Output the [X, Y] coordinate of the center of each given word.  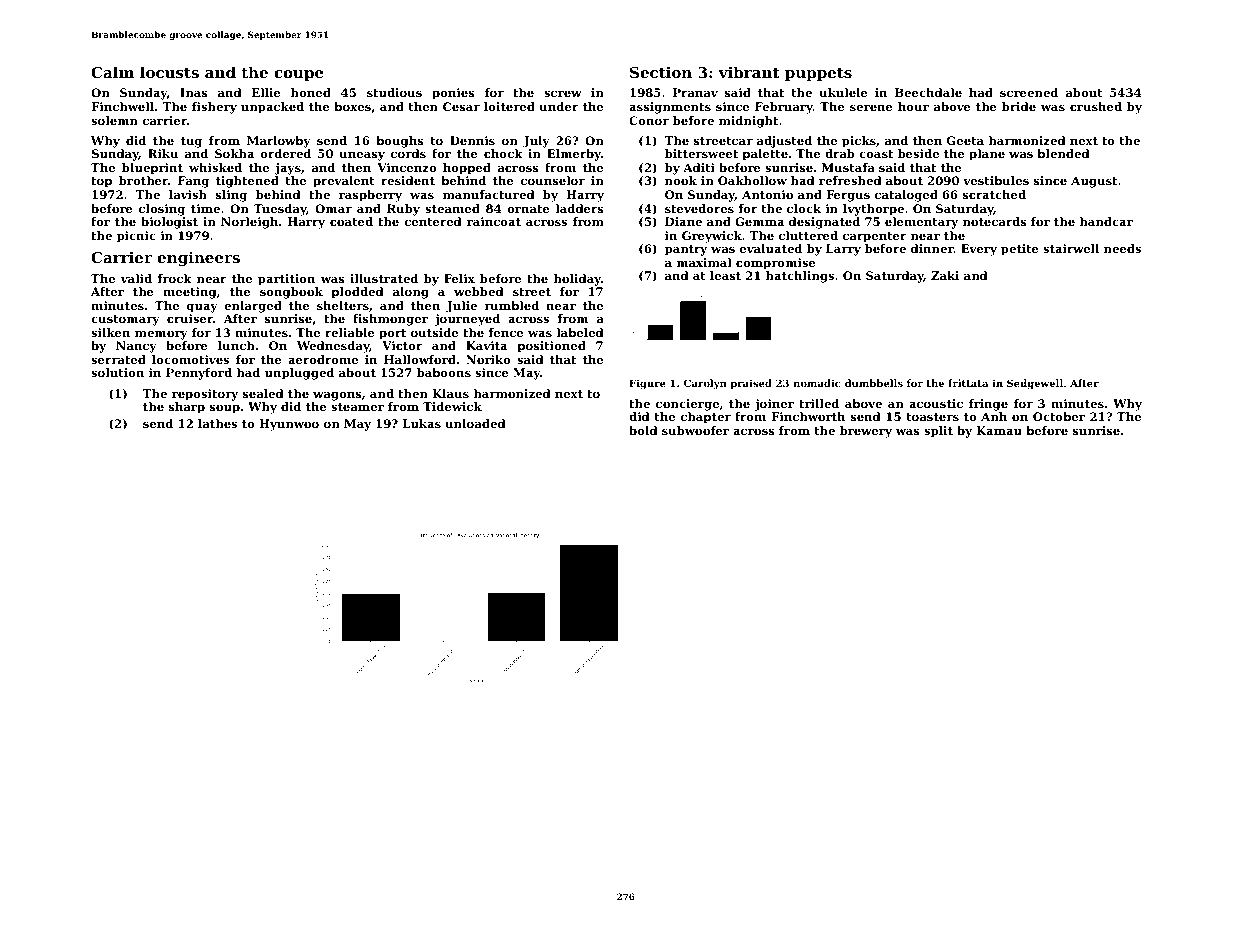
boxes [352, 106]
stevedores [699, 208]
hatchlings [800, 277]
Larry [843, 250]
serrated [118, 359]
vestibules [996, 180]
